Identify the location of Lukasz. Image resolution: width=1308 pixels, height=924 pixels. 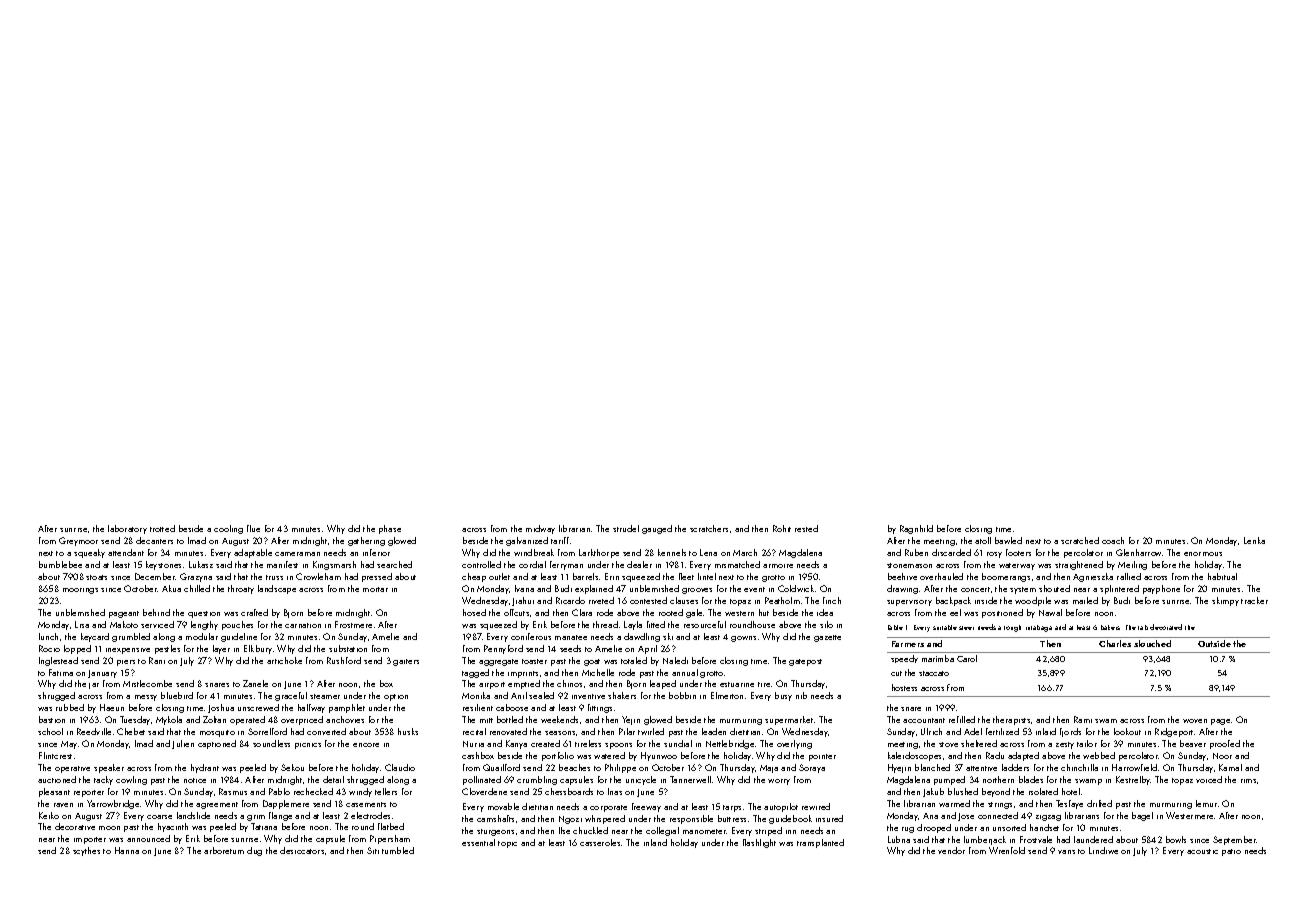
(201, 564).
